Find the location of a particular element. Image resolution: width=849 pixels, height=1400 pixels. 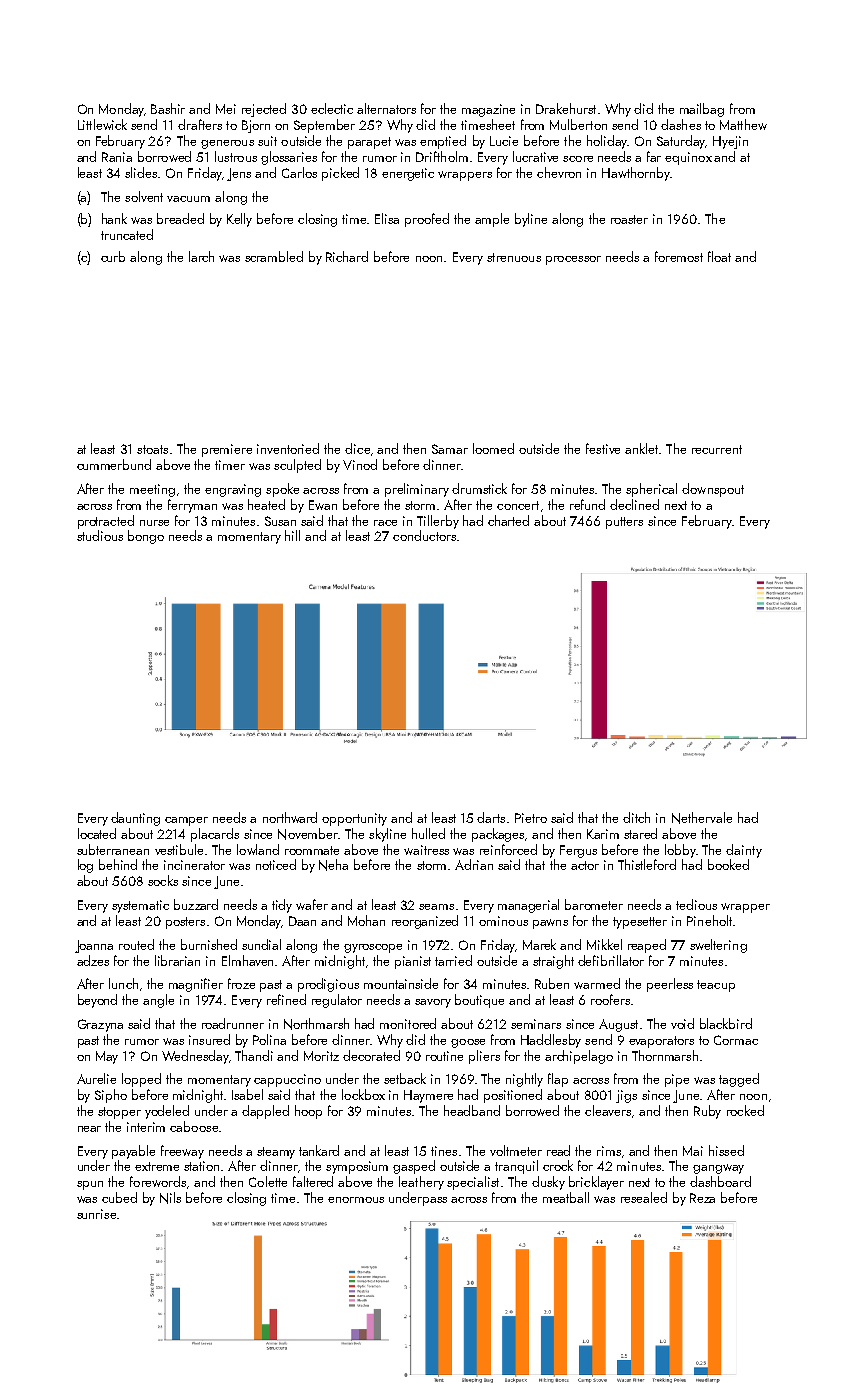

putters is located at coordinates (624, 523).
